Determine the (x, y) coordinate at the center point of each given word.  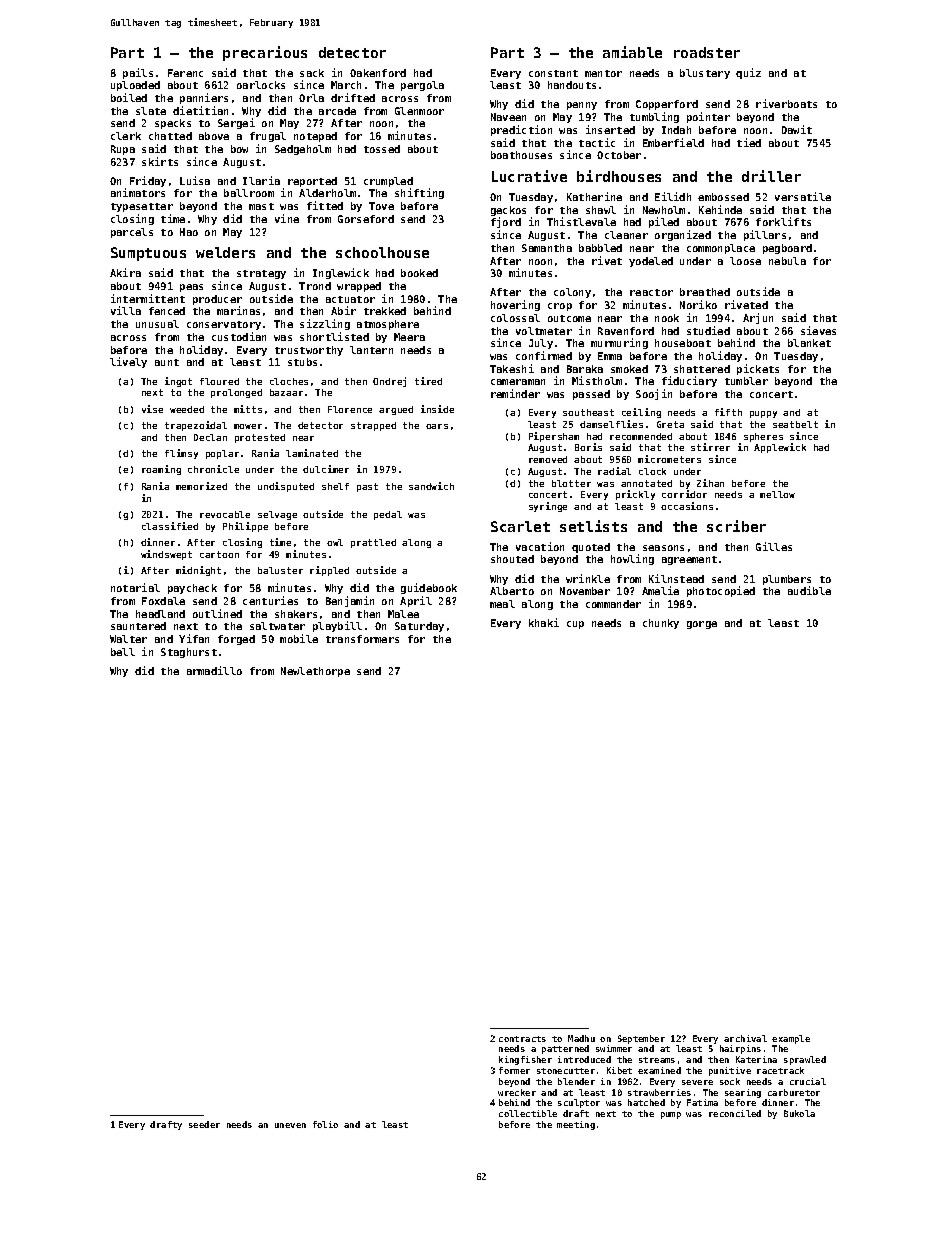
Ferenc (185, 73)
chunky (661, 624)
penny (582, 106)
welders (225, 252)
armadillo (214, 670)
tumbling (654, 117)
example (791, 1039)
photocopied (721, 591)
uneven (290, 1125)
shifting (419, 193)
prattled (373, 543)
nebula (787, 261)
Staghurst (189, 653)
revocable (225, 514)
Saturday (419, 627)
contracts (522, 1039)
